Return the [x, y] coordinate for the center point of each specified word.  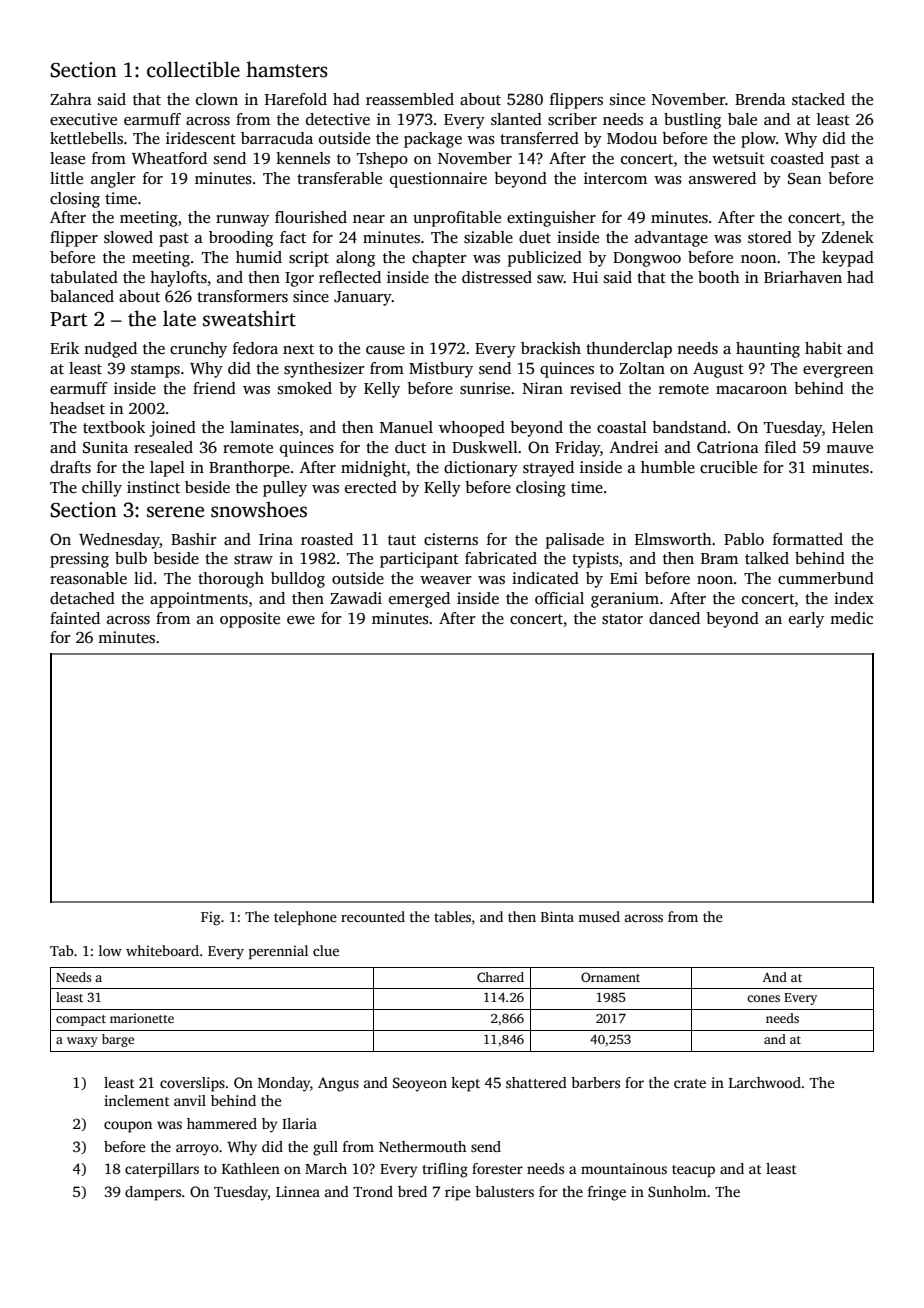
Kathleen [251, 1168]
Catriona [728, 447]
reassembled [410, 99]
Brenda [760, 99]
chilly [102, 489]
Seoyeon [420, 1084]
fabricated [501, 558]
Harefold [296, 99]
